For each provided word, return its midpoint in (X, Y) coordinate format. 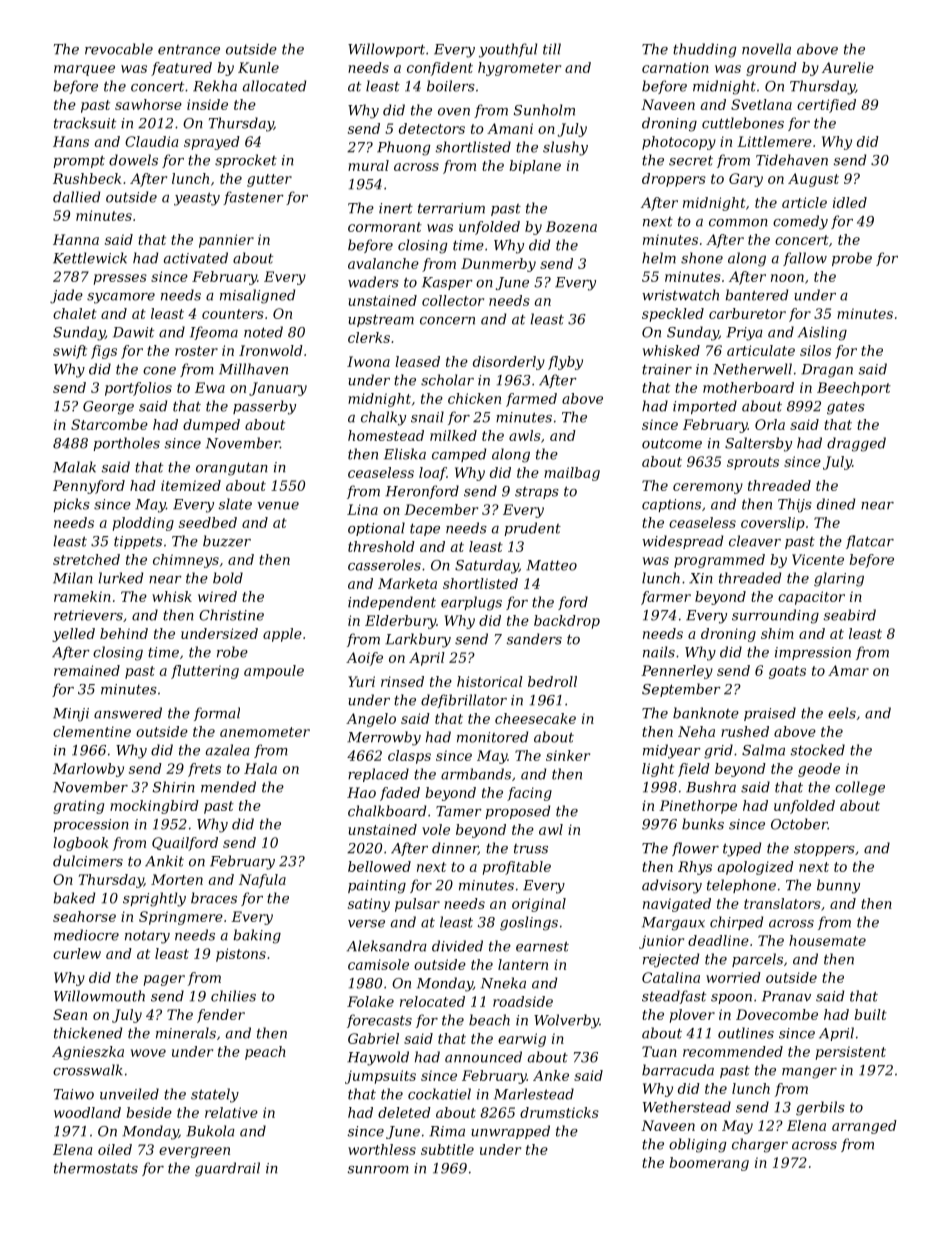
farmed (531, 400)
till (552, 49)
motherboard (748, 387)
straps (537, 493)
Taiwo (74, 1094)
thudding (705, 50)
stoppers (824, 850)
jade (66, 296)
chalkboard (387, 811)
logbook (81, 844)
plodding (143, 524)
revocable (119, 49)
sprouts (753, 463)
